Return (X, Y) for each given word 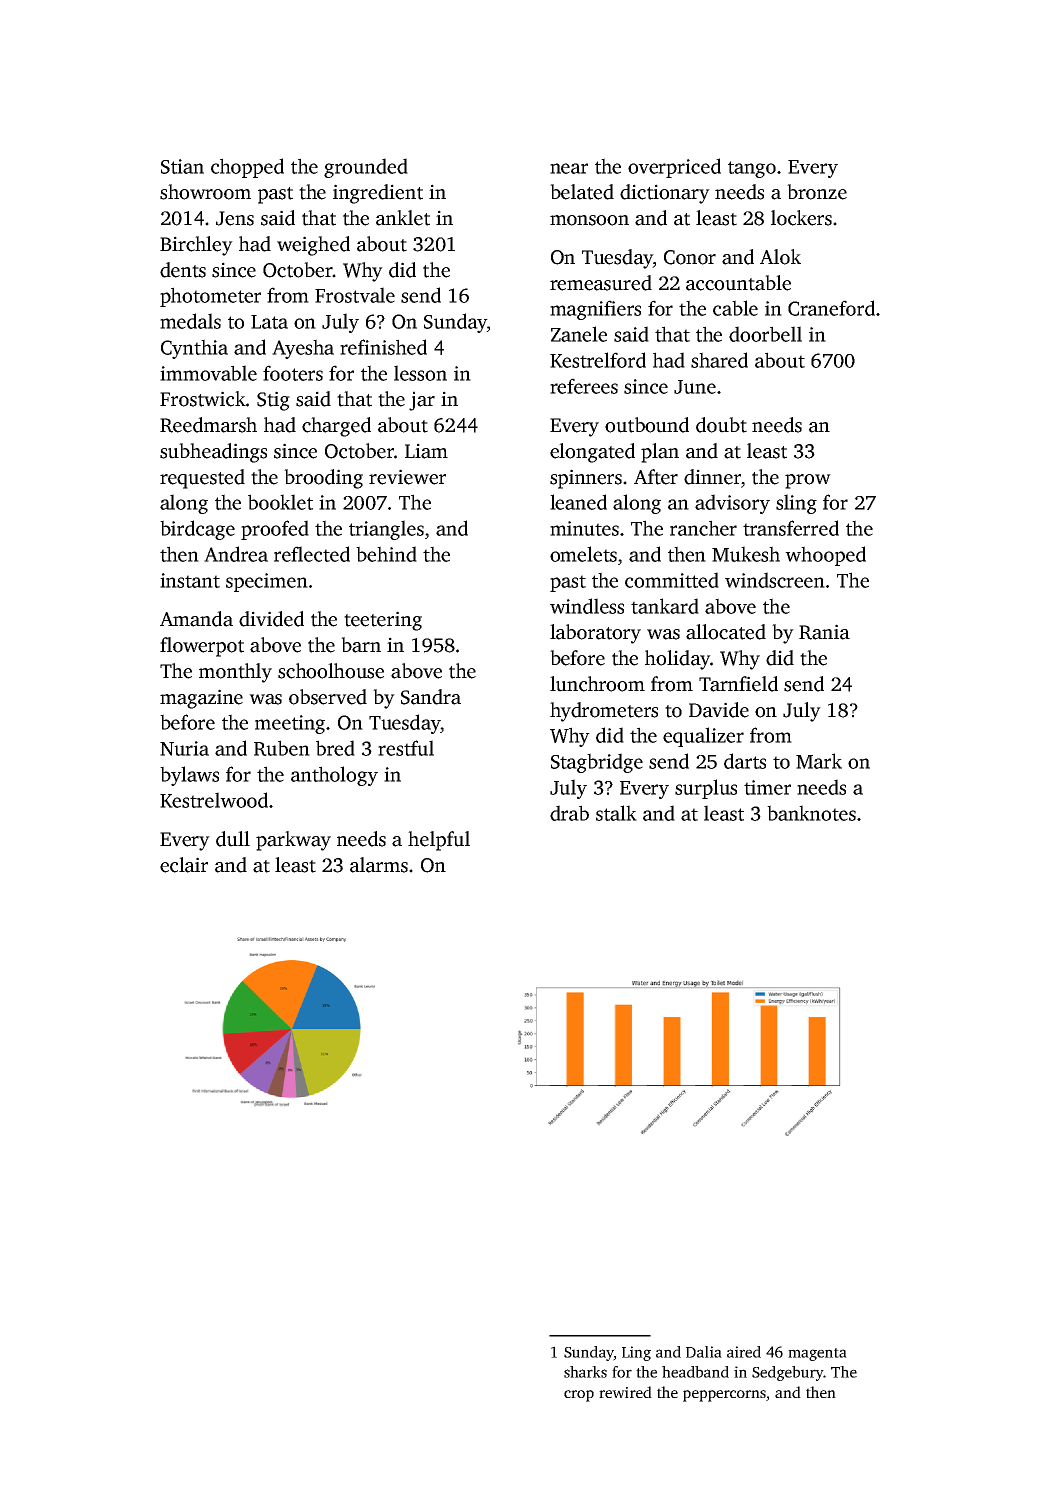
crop (579, 1396)
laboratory (595, 634)
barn (361, 645)
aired (744, 1352)
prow (808, 481)
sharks (585, 1372)
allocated (726, 632)
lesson (420, 373)
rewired (625, 1392)
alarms (379, 865)
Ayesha (303, 349)
